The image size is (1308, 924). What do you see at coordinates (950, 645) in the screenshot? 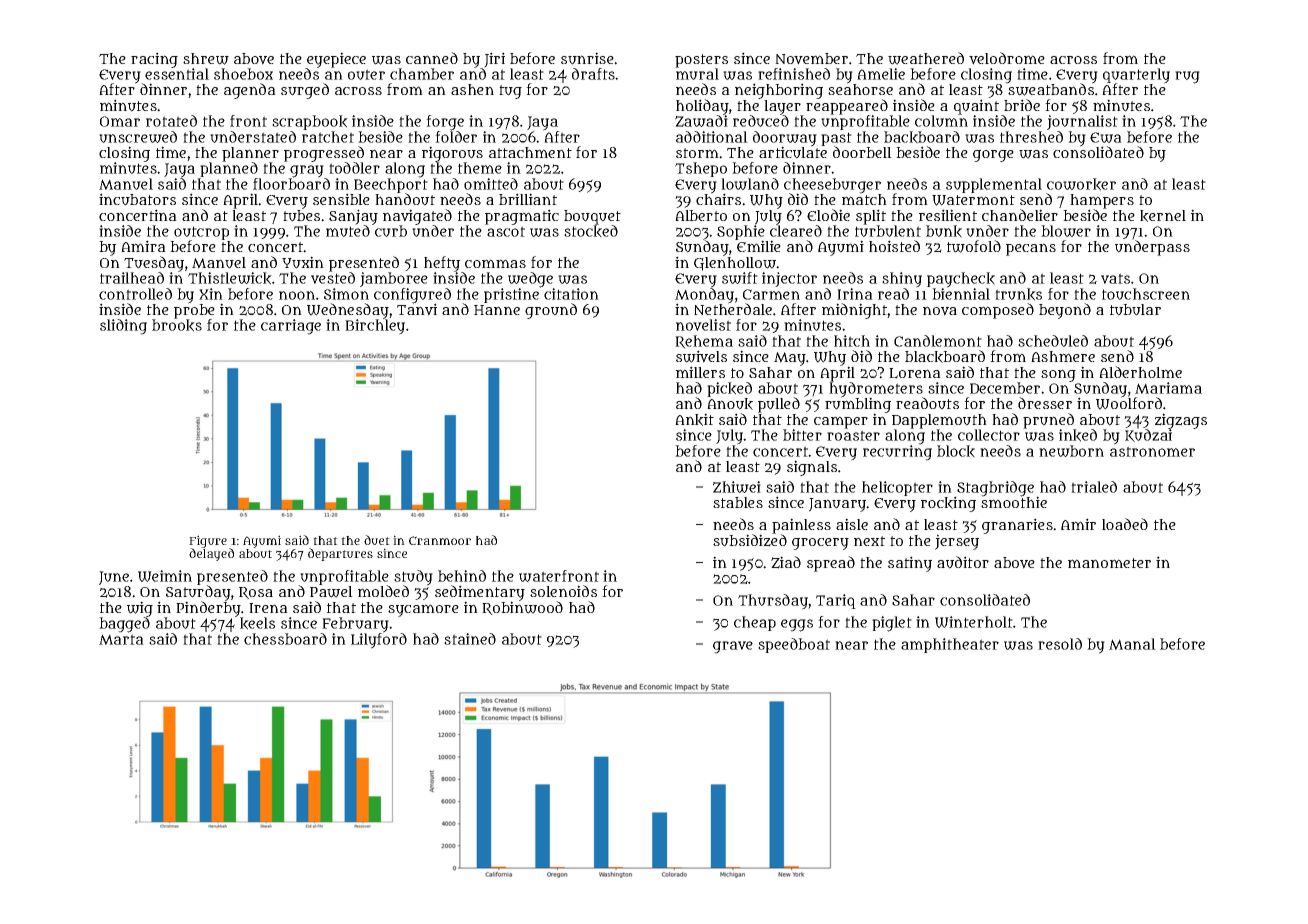
I see `amphitheater` at bounding box center [950, 645].
